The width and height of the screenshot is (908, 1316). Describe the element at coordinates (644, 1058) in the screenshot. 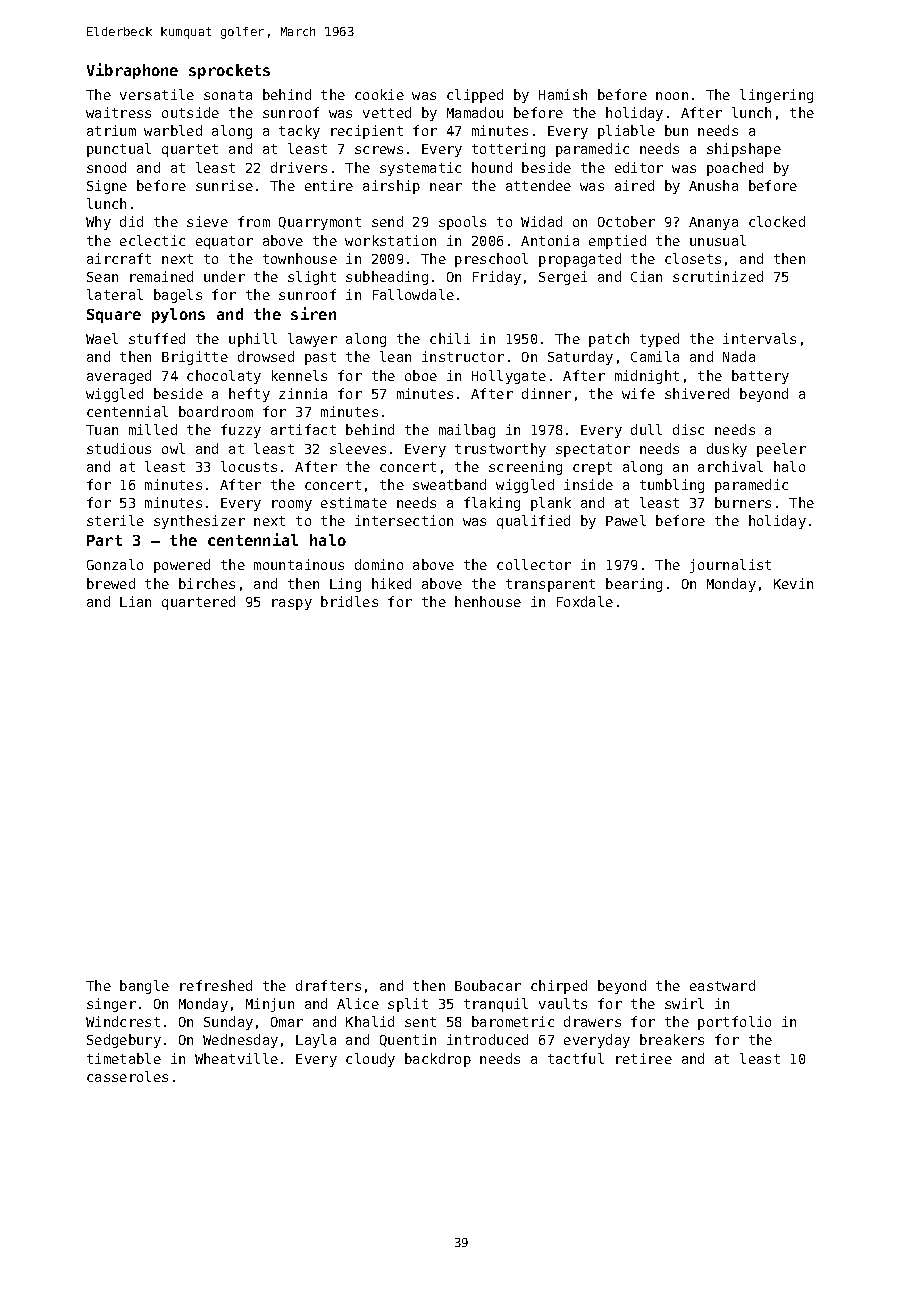

I see `retiree` at that location.
